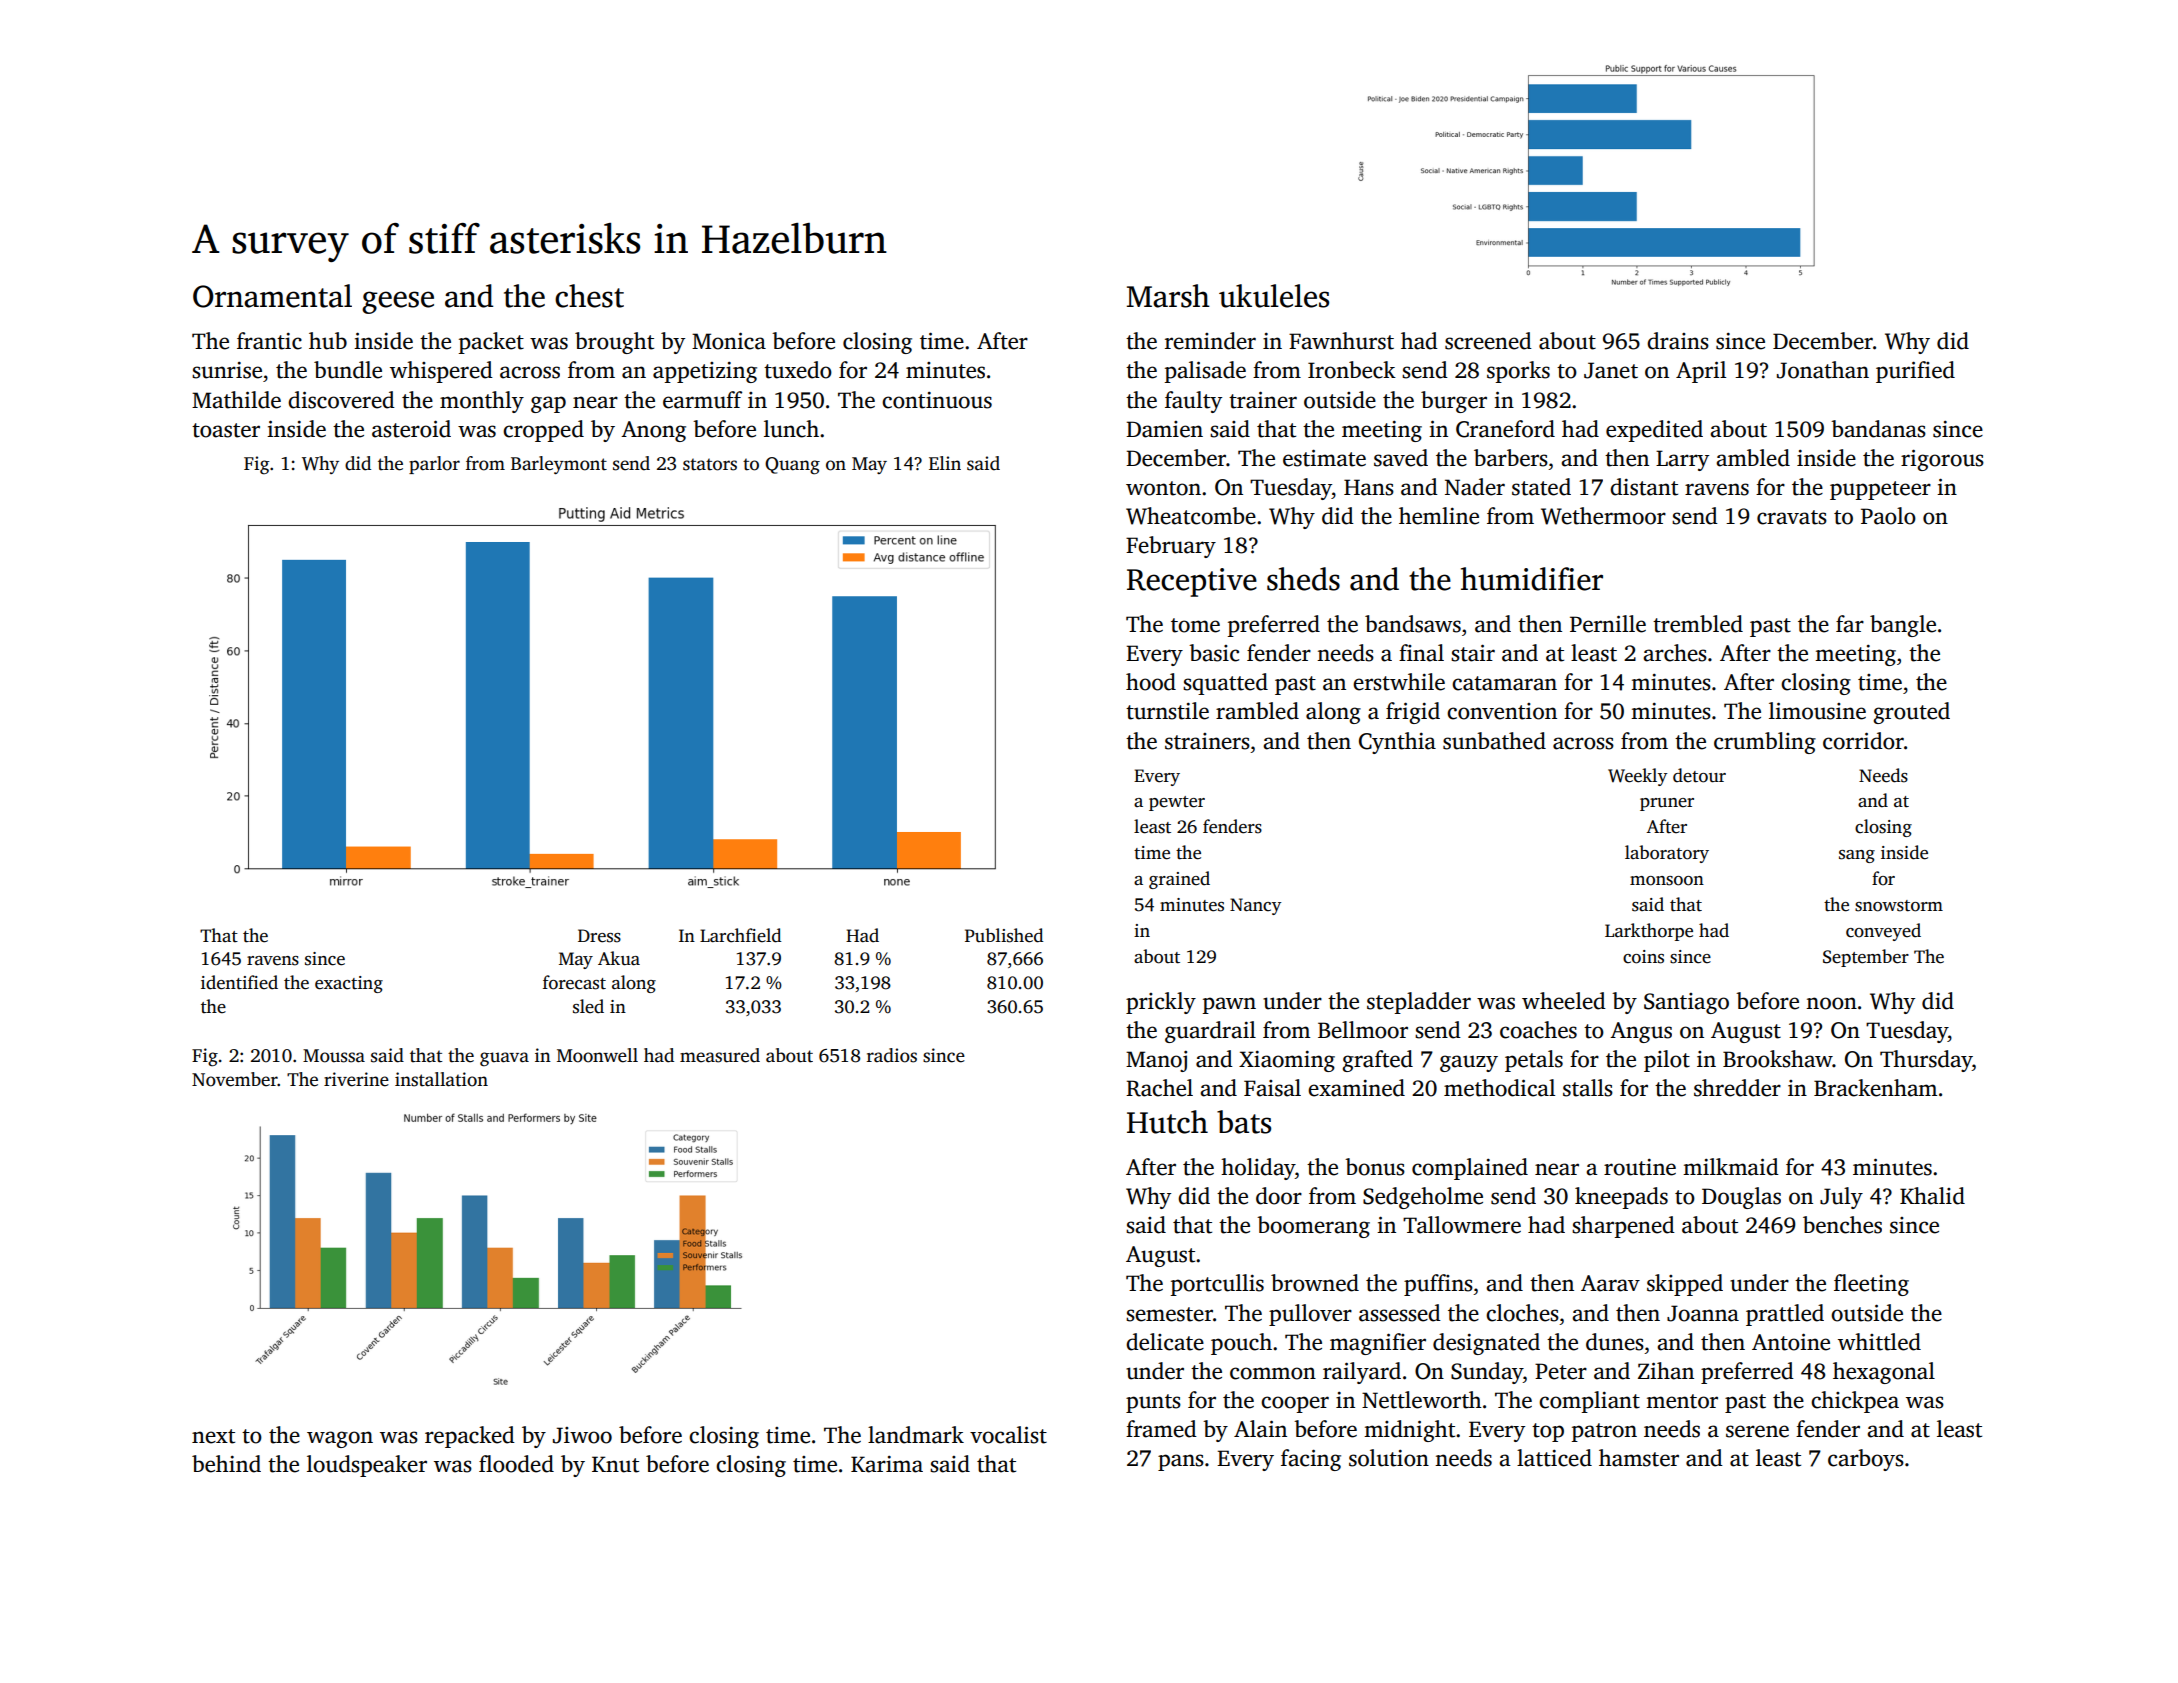 This page has height=1683, width=2178. I want to click on coins, so click(1643, 957).
